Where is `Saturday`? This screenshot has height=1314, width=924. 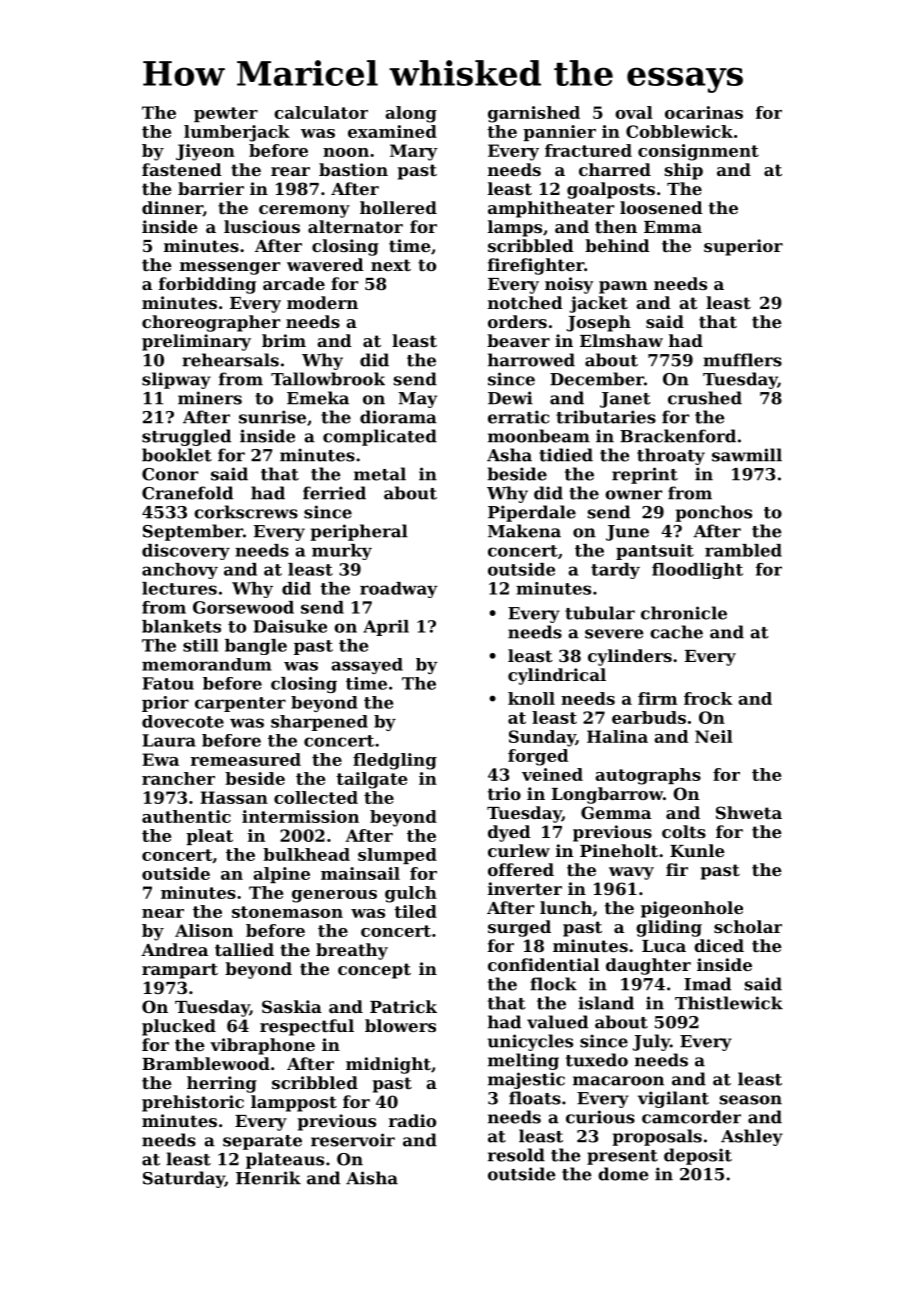
Saturday is located at coordinates (184, 1179).
